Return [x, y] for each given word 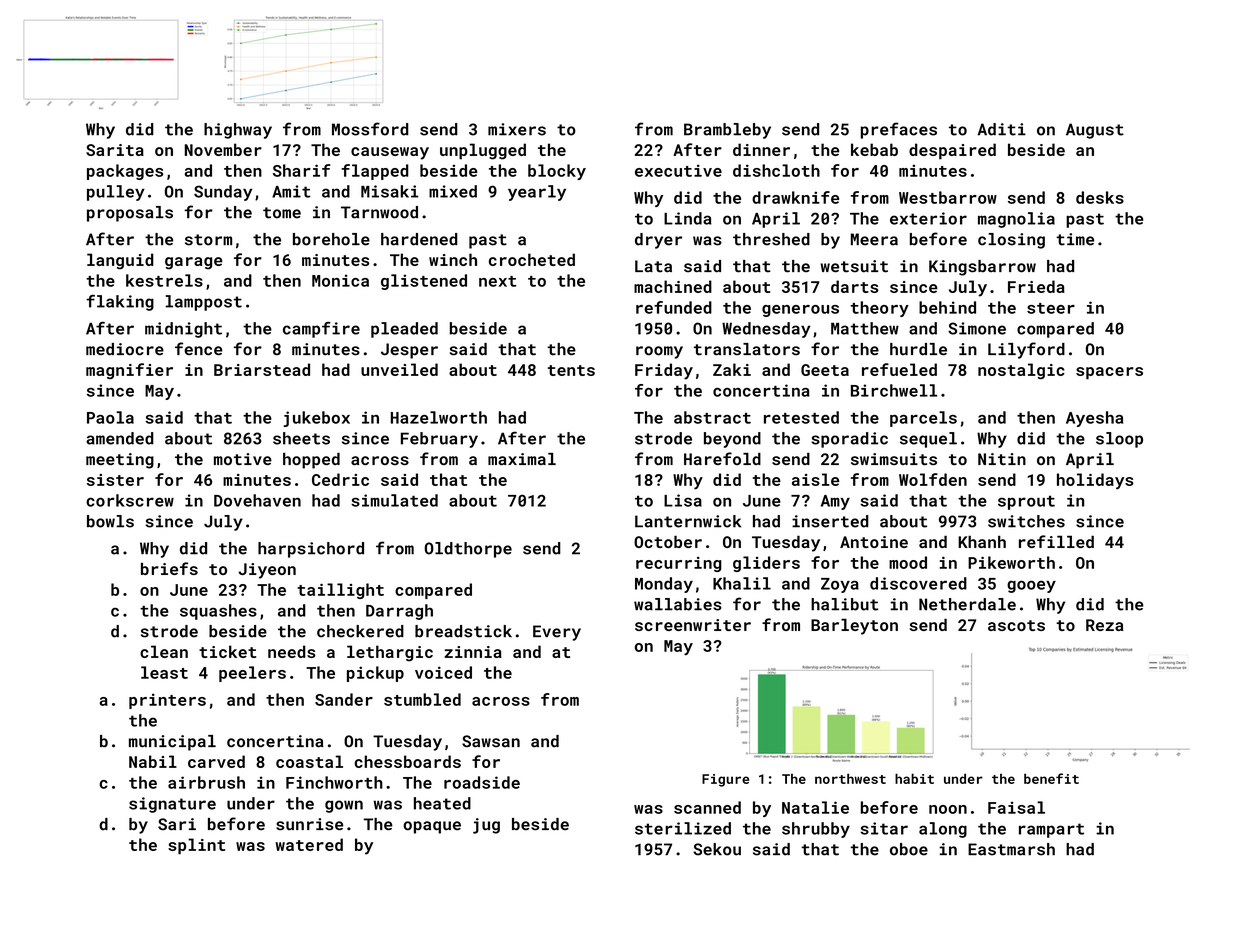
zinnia [473, 652]
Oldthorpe [468, 550]
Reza [1104, 625]
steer [1051, 308]
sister [115, 480]
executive [678, 170]
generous [800, 311]
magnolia [1016, 220]
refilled [1056, 541]
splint [196, 846]
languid [120, 261]
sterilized [683, 828]
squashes [218, 612]
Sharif [302, 170]
